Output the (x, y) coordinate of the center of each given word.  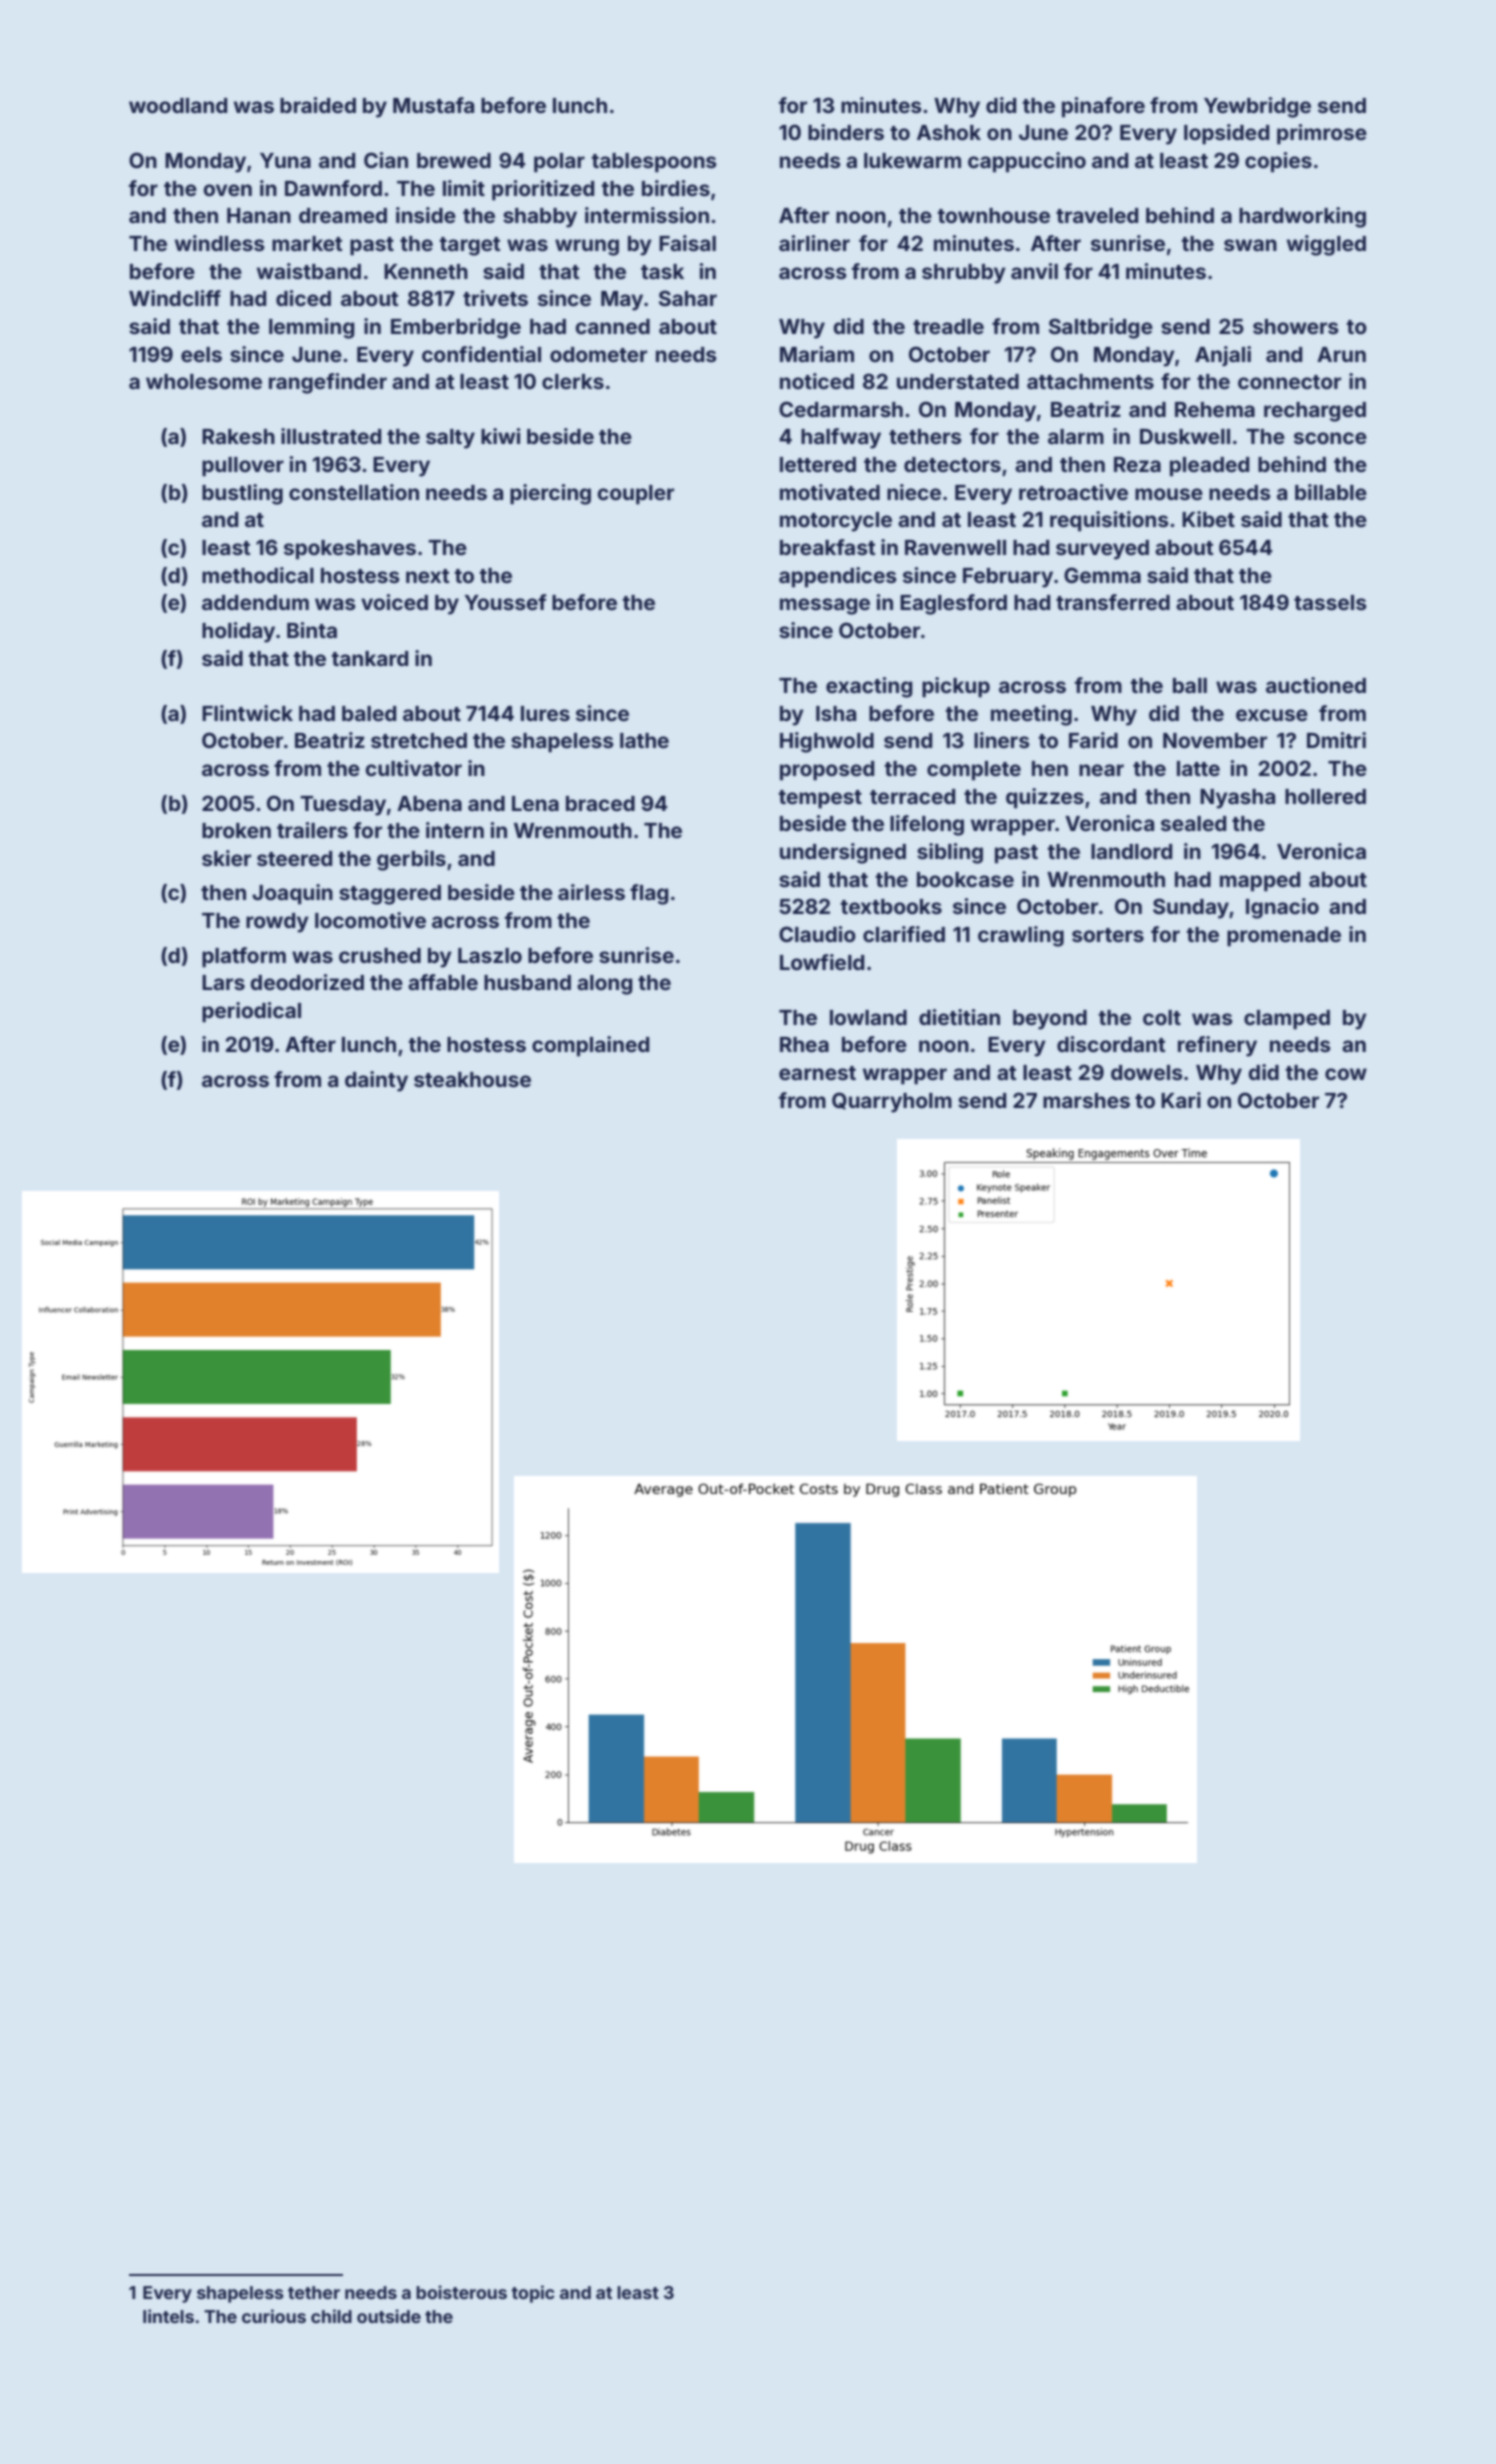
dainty (376, 1081)
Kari (1181, 1100)
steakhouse (472, 1079)
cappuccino (1027, 162)
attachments (1090, 381)
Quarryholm (892, 1102)
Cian (386, 160)
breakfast (828, 547)
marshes (1086, 1100)
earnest (817, 1073)
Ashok (949, 132)
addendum (255, 602)
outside (389, 2316)
